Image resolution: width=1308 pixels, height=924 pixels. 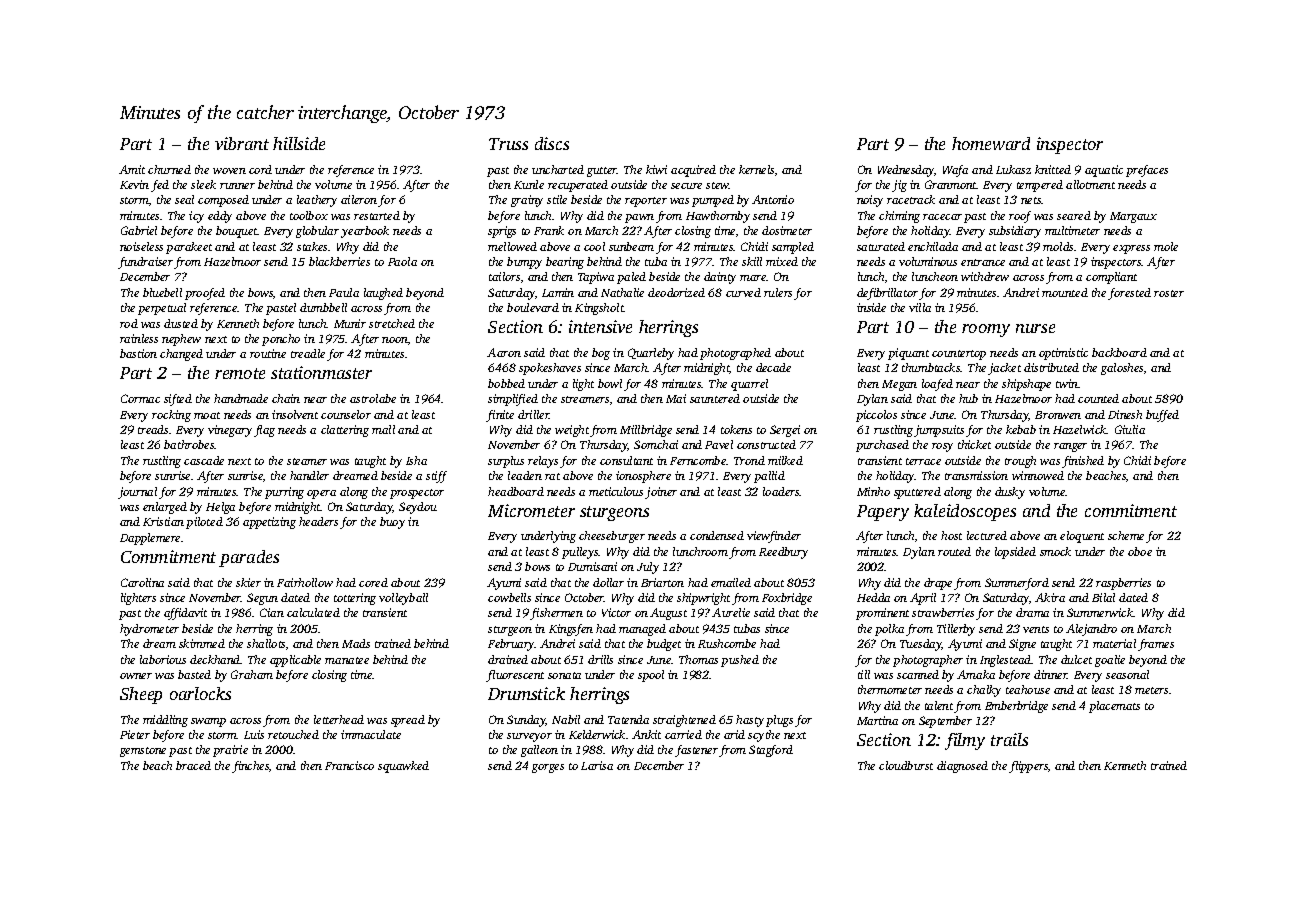 What do you see at coordinates (1100, 612) in the screenshot?
I see `Summerwick` at bounding box center [1100, 612].
